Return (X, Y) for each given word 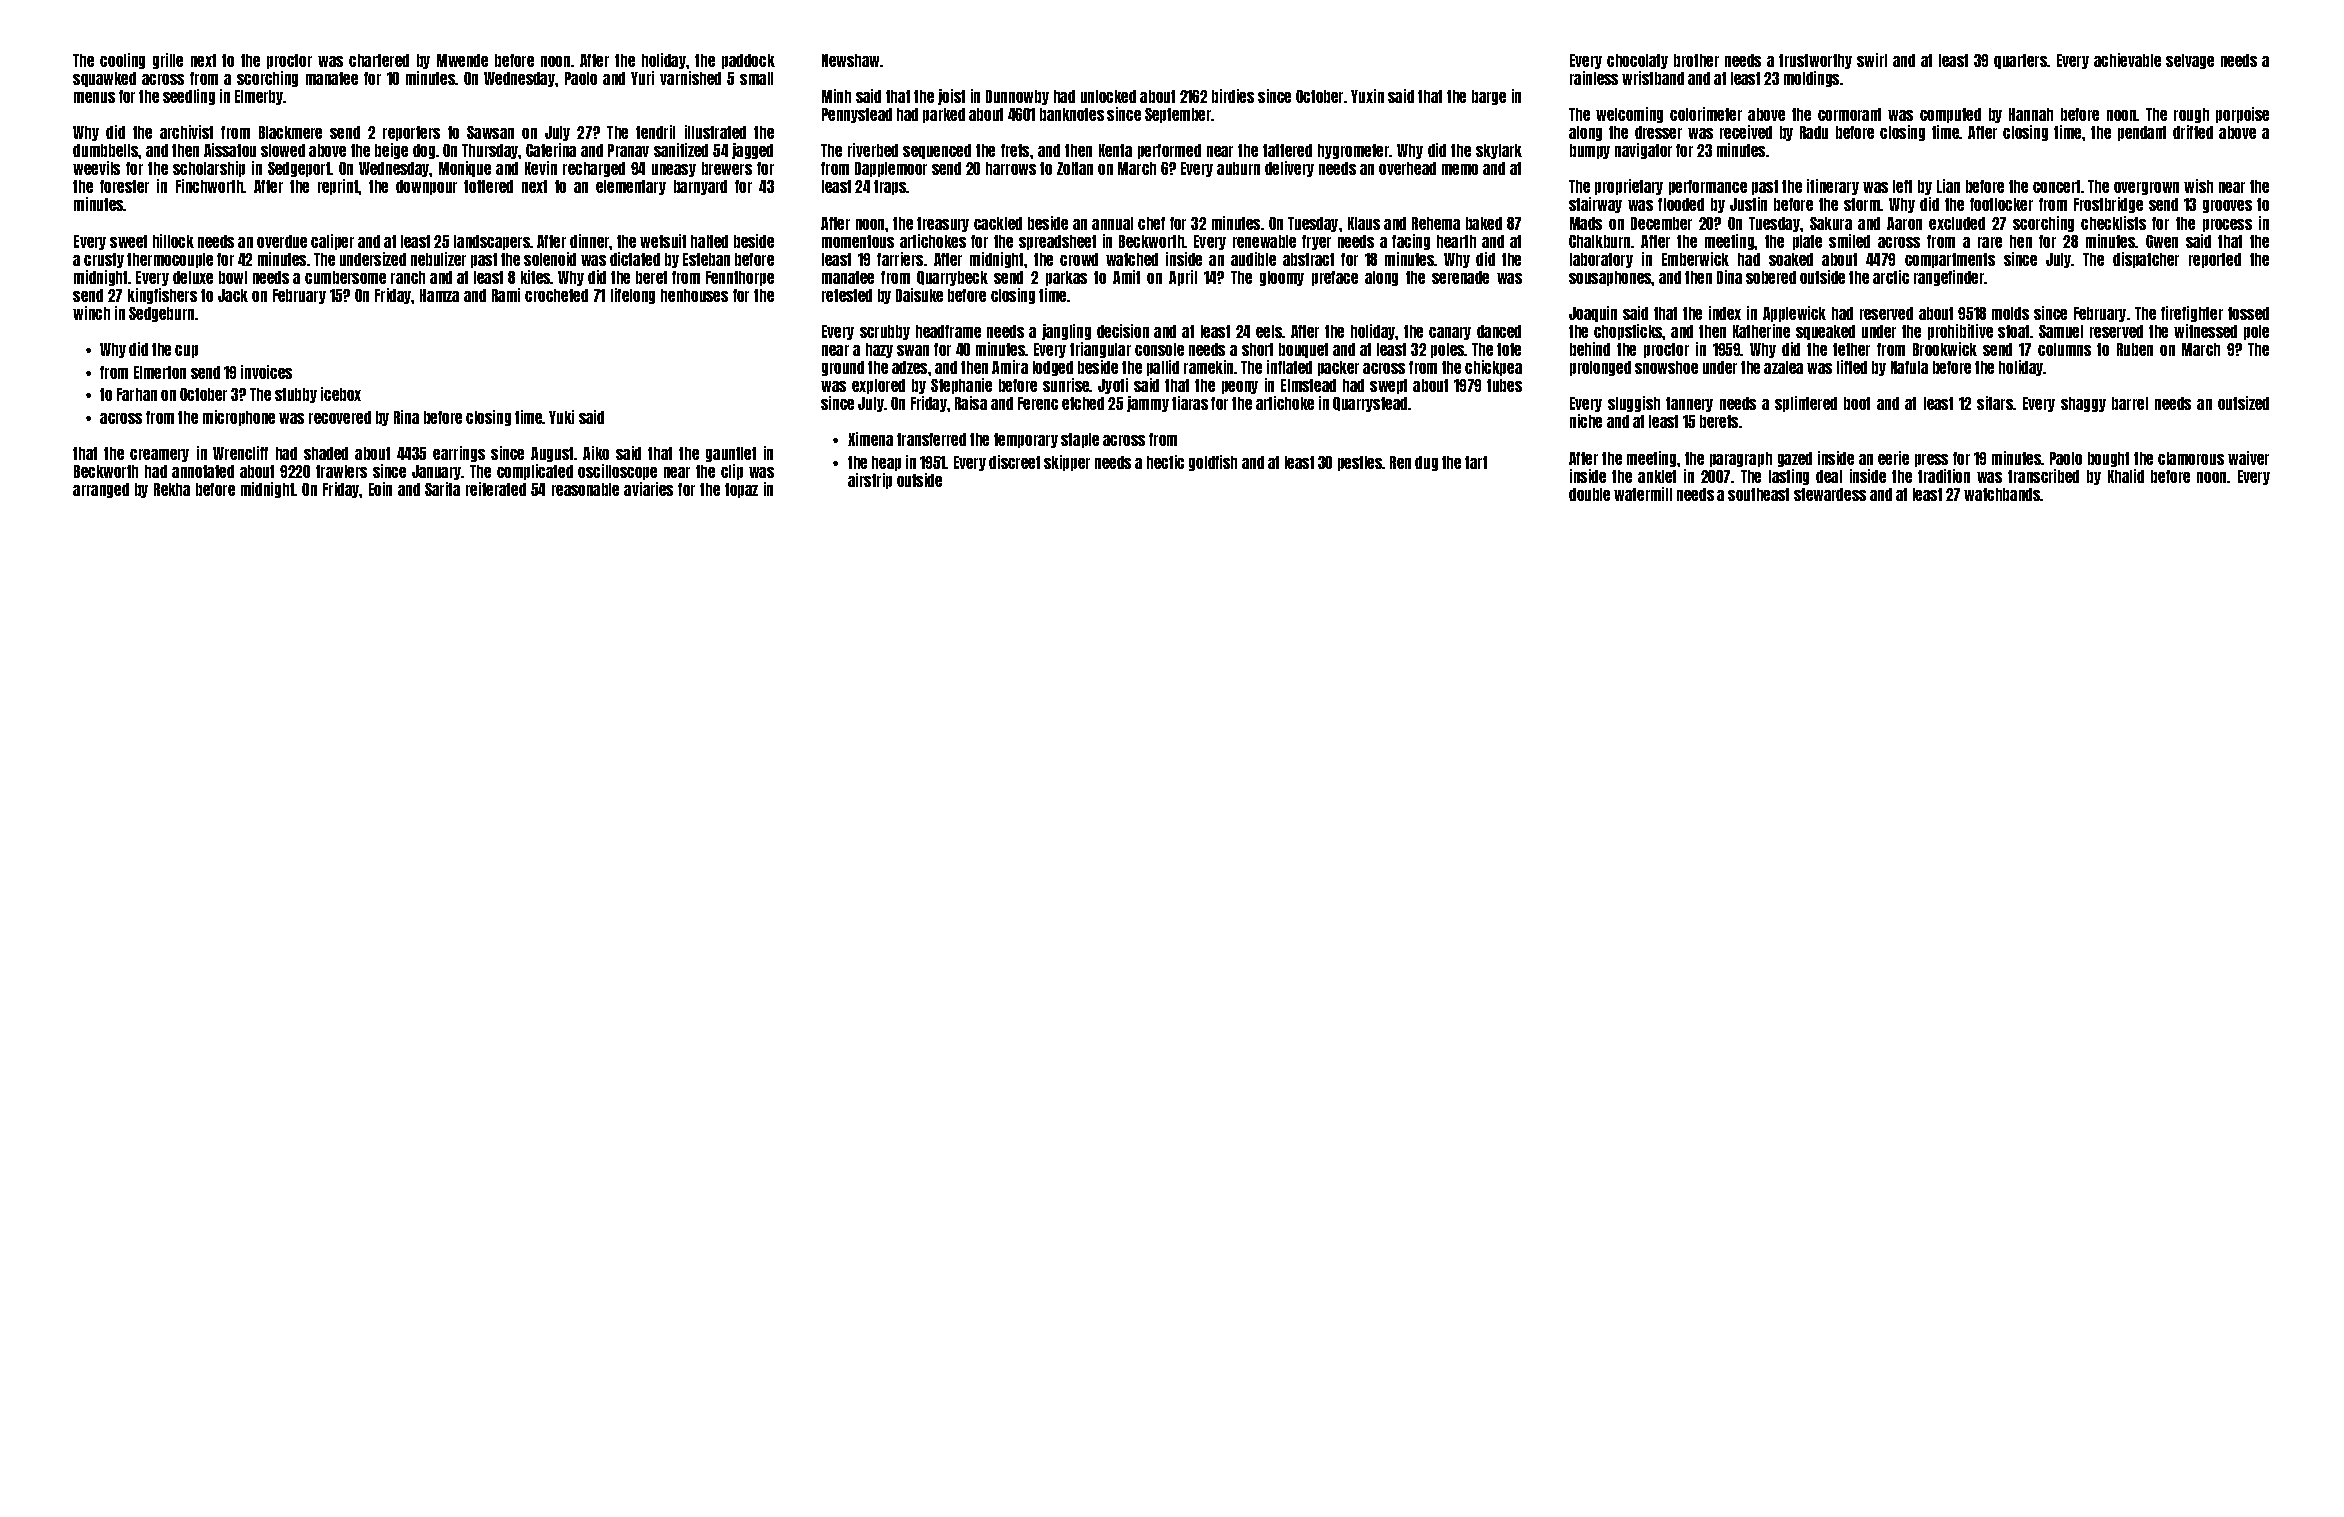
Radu (1814, 132)
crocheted (556, 295)
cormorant (1849, 114)
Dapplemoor (891, 169)
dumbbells (105, 150)
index (1725, 313)
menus (94, 97)
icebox (341, 394)
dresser (1658, 132)
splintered (1806, 404)
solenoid (550, 259)
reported (2215, 260)
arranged (101, 490)
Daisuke (919, 295)
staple (1080, 440)
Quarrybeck (952, 278)
